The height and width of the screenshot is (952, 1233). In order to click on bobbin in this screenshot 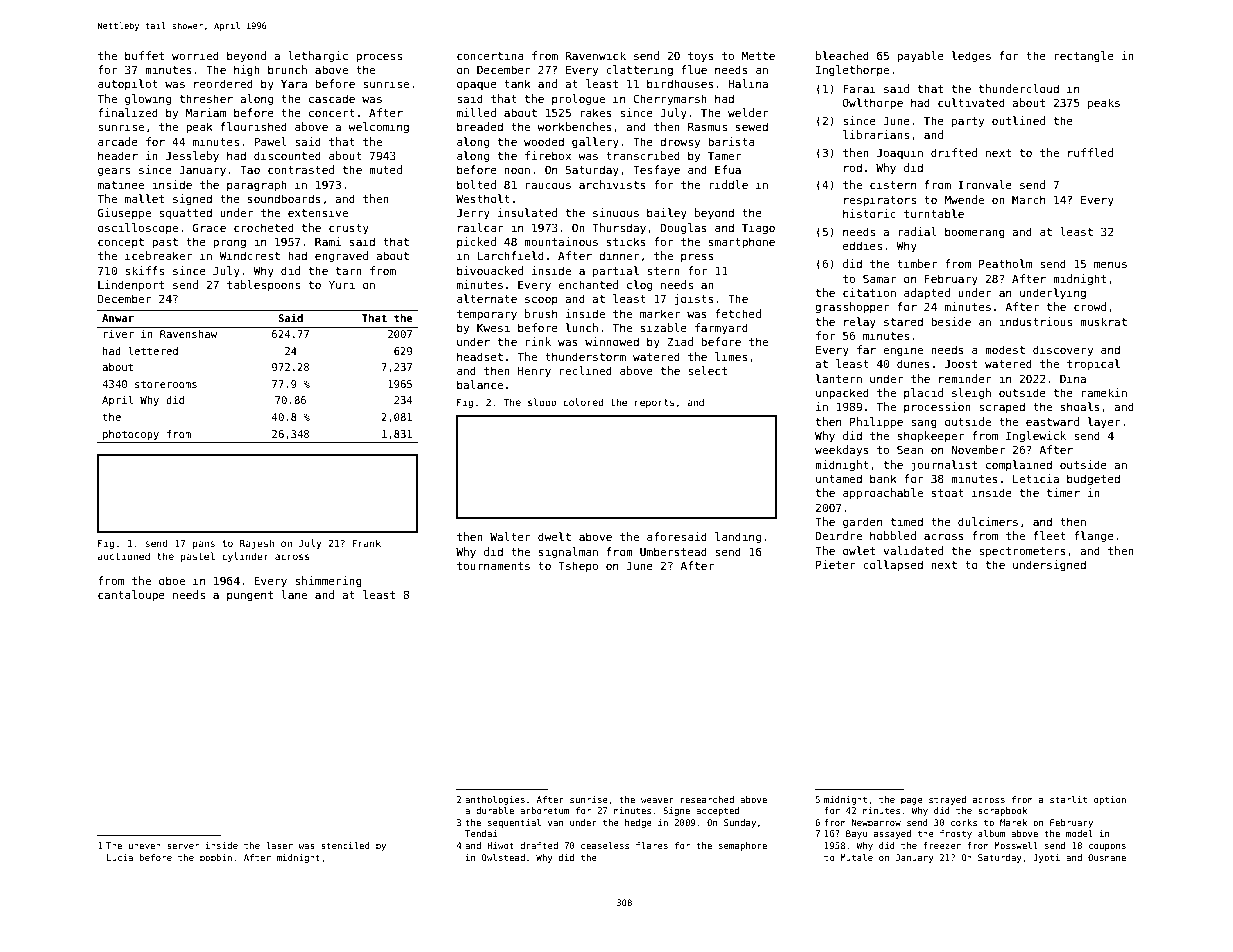, I will do `click(216, 857)`.
